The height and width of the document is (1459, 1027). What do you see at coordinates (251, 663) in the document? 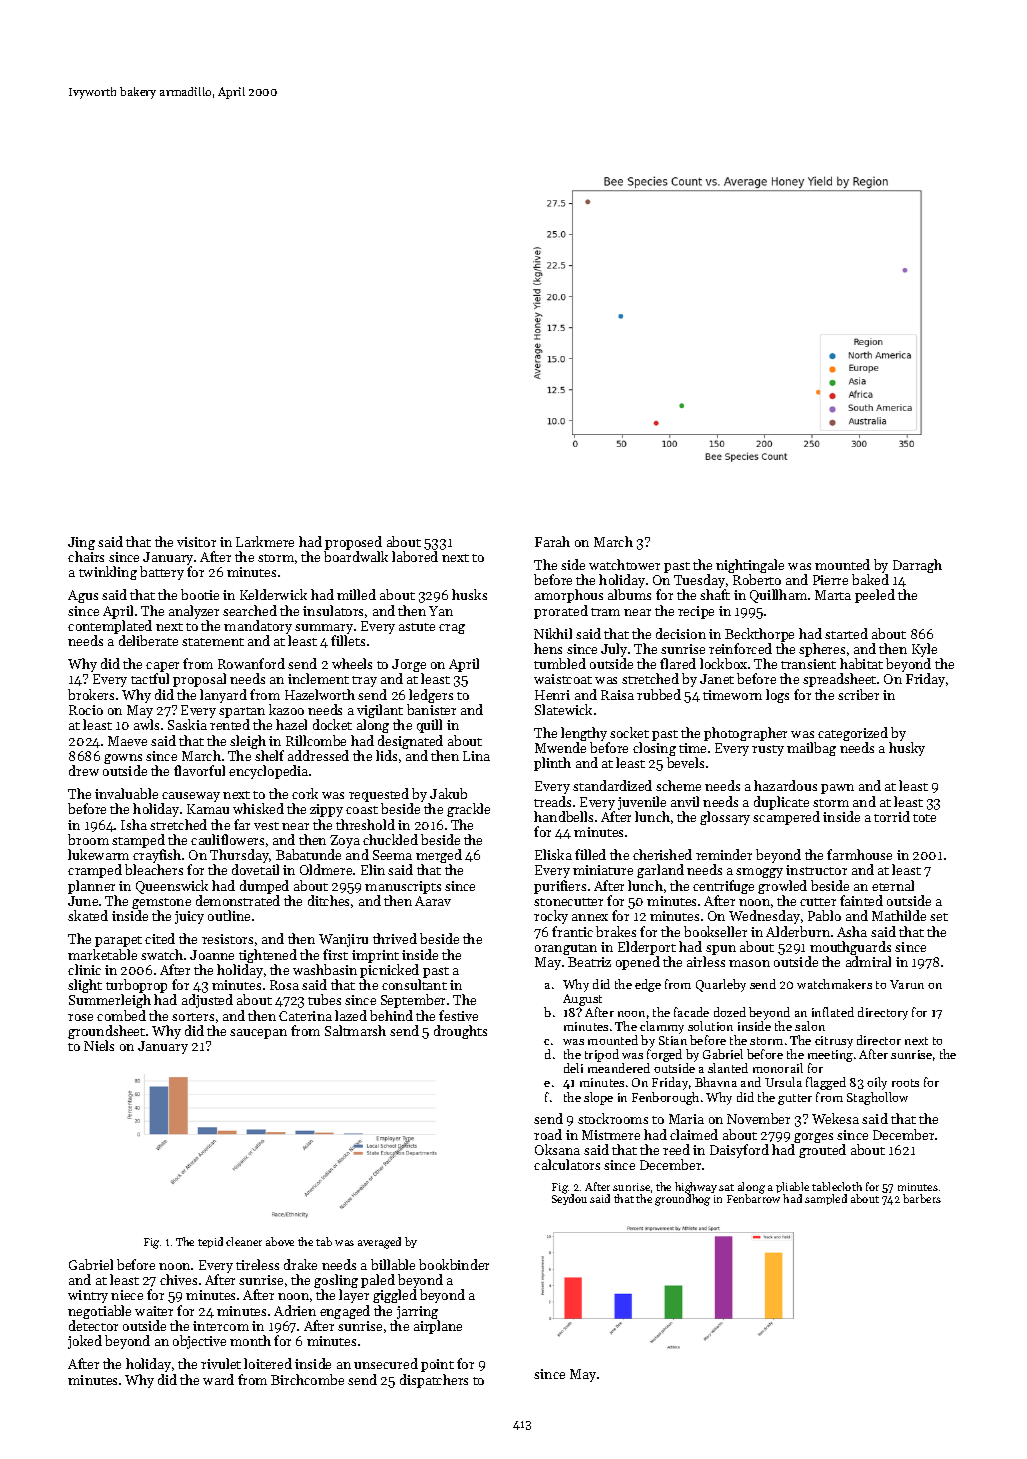
I see `Rowanford` at bounding box center [251, 663].
